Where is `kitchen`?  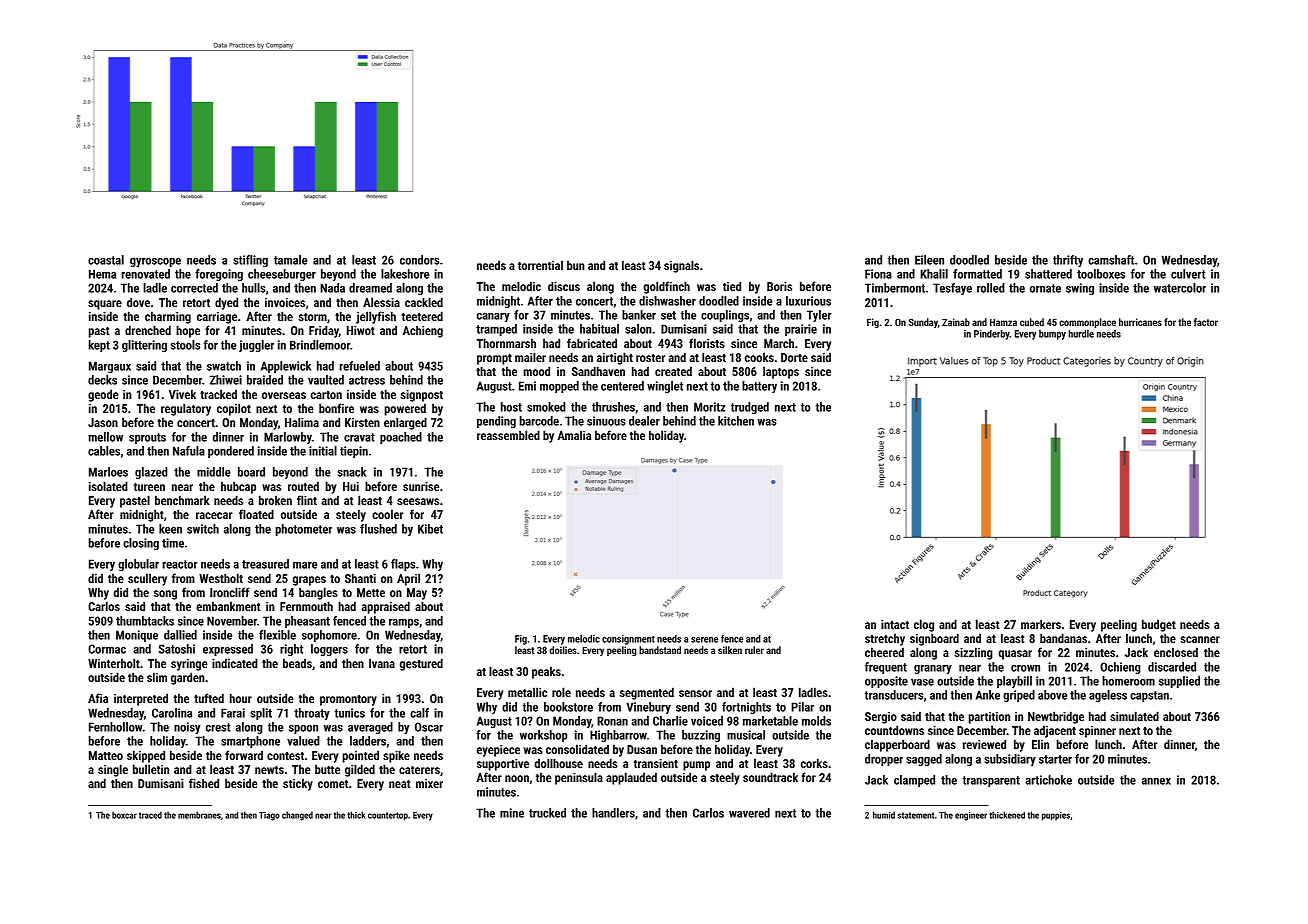 kitchen is located at coordinates (736, 421).
